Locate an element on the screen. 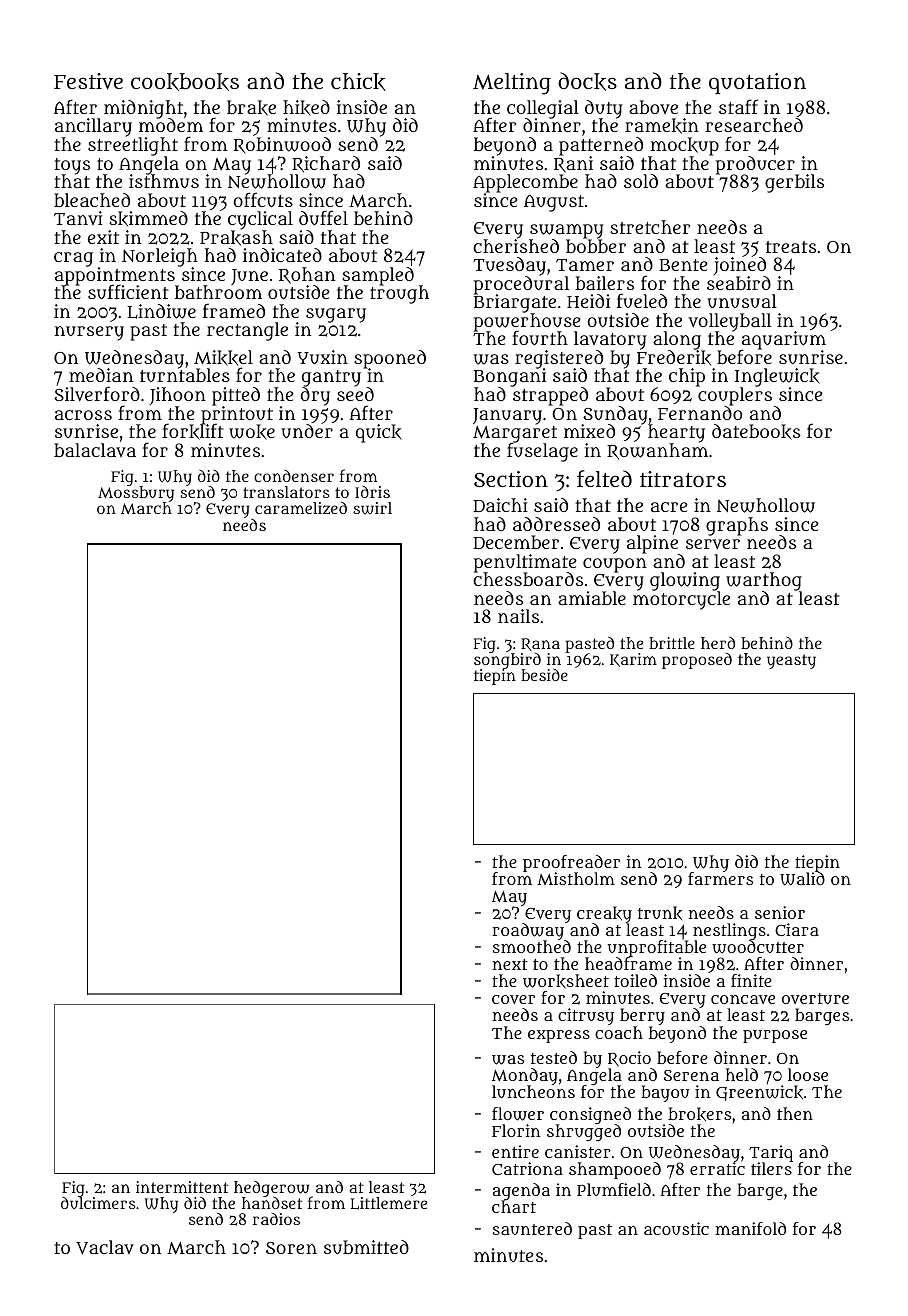 Image resolution: width=908 pixels, height=1316 pixels. across is located at coordinates (83, 415).
